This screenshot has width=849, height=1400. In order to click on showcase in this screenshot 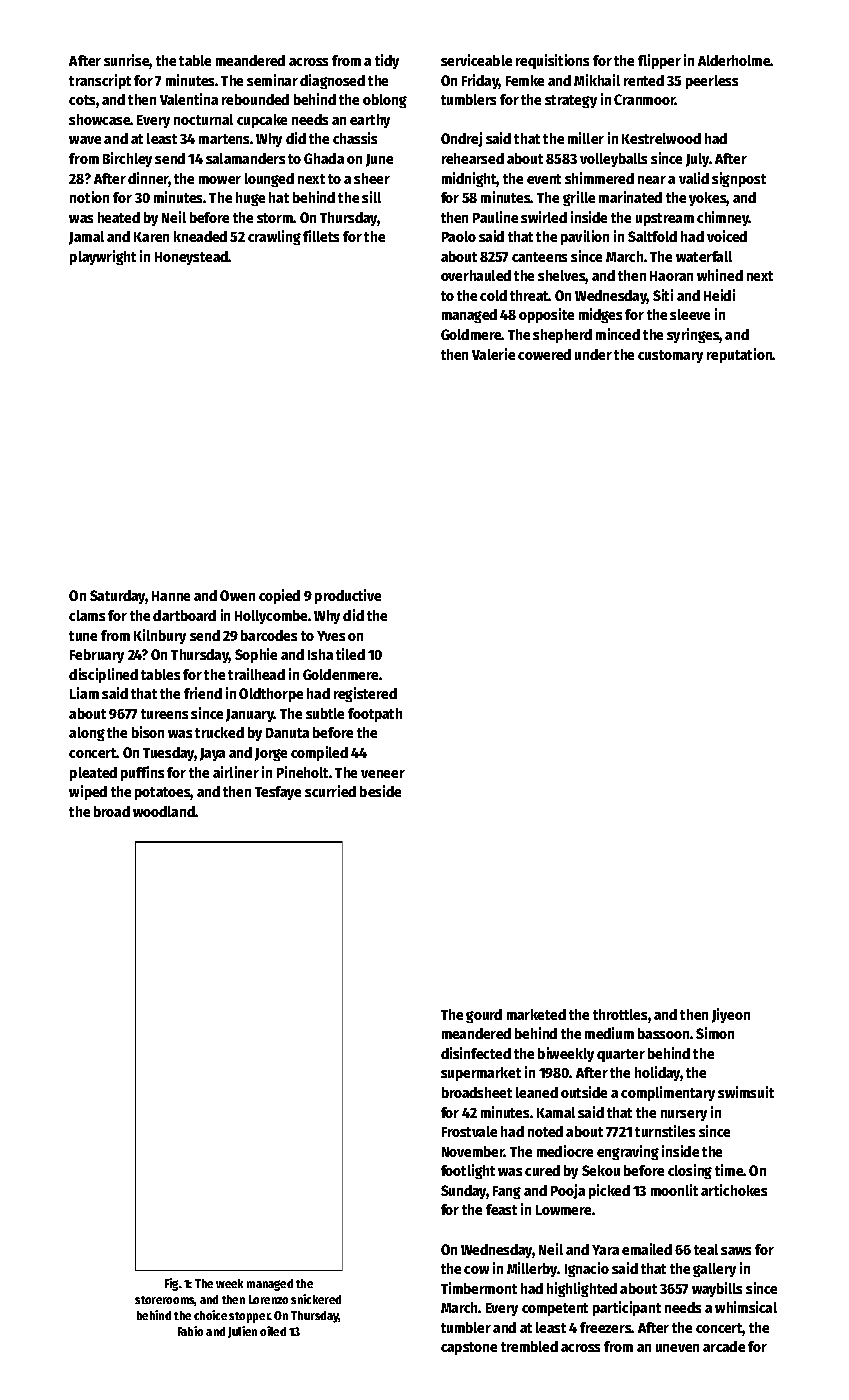, I will do `click(100, 119)`.
